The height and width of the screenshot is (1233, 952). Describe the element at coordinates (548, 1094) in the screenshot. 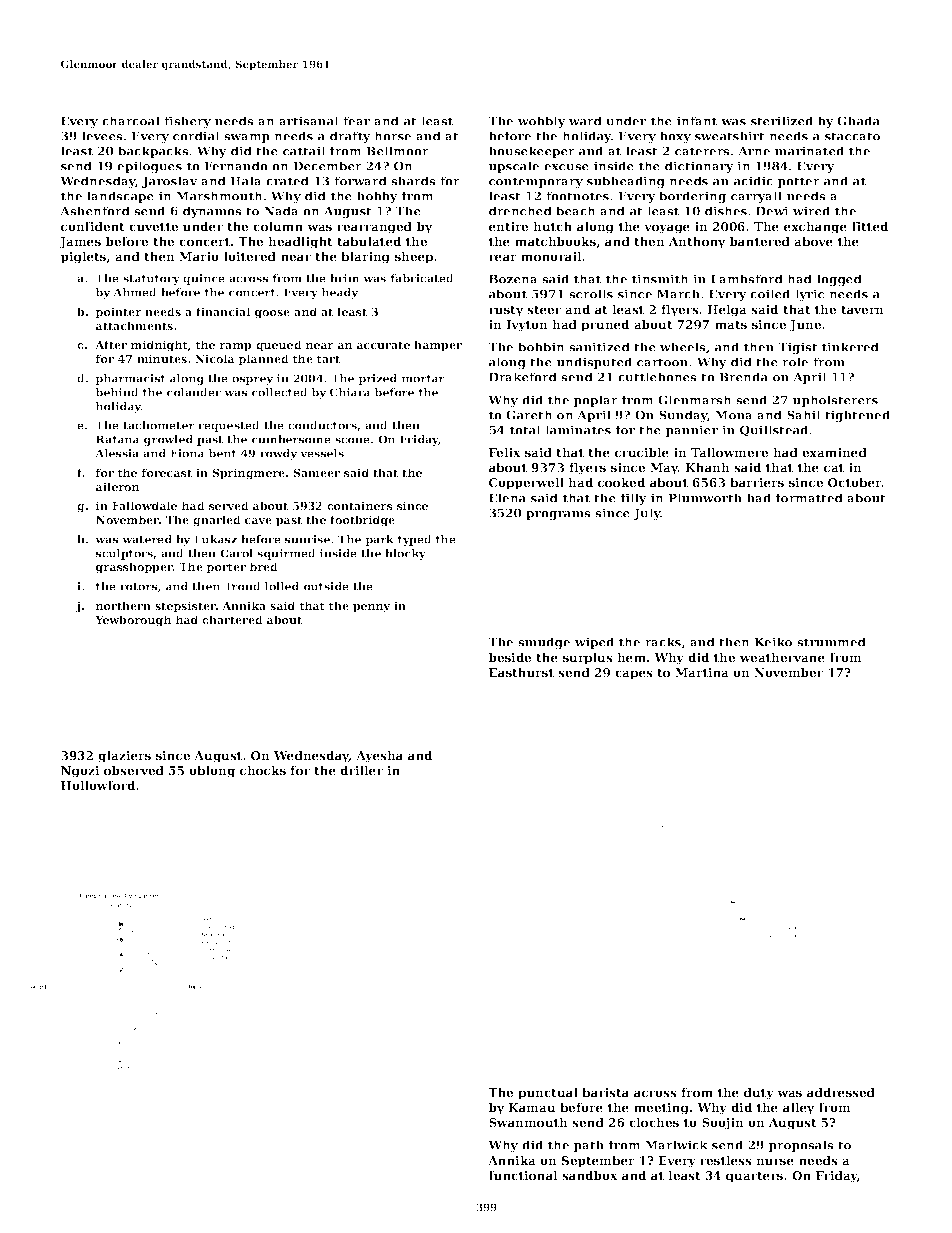

I see `punctual` at that location.
